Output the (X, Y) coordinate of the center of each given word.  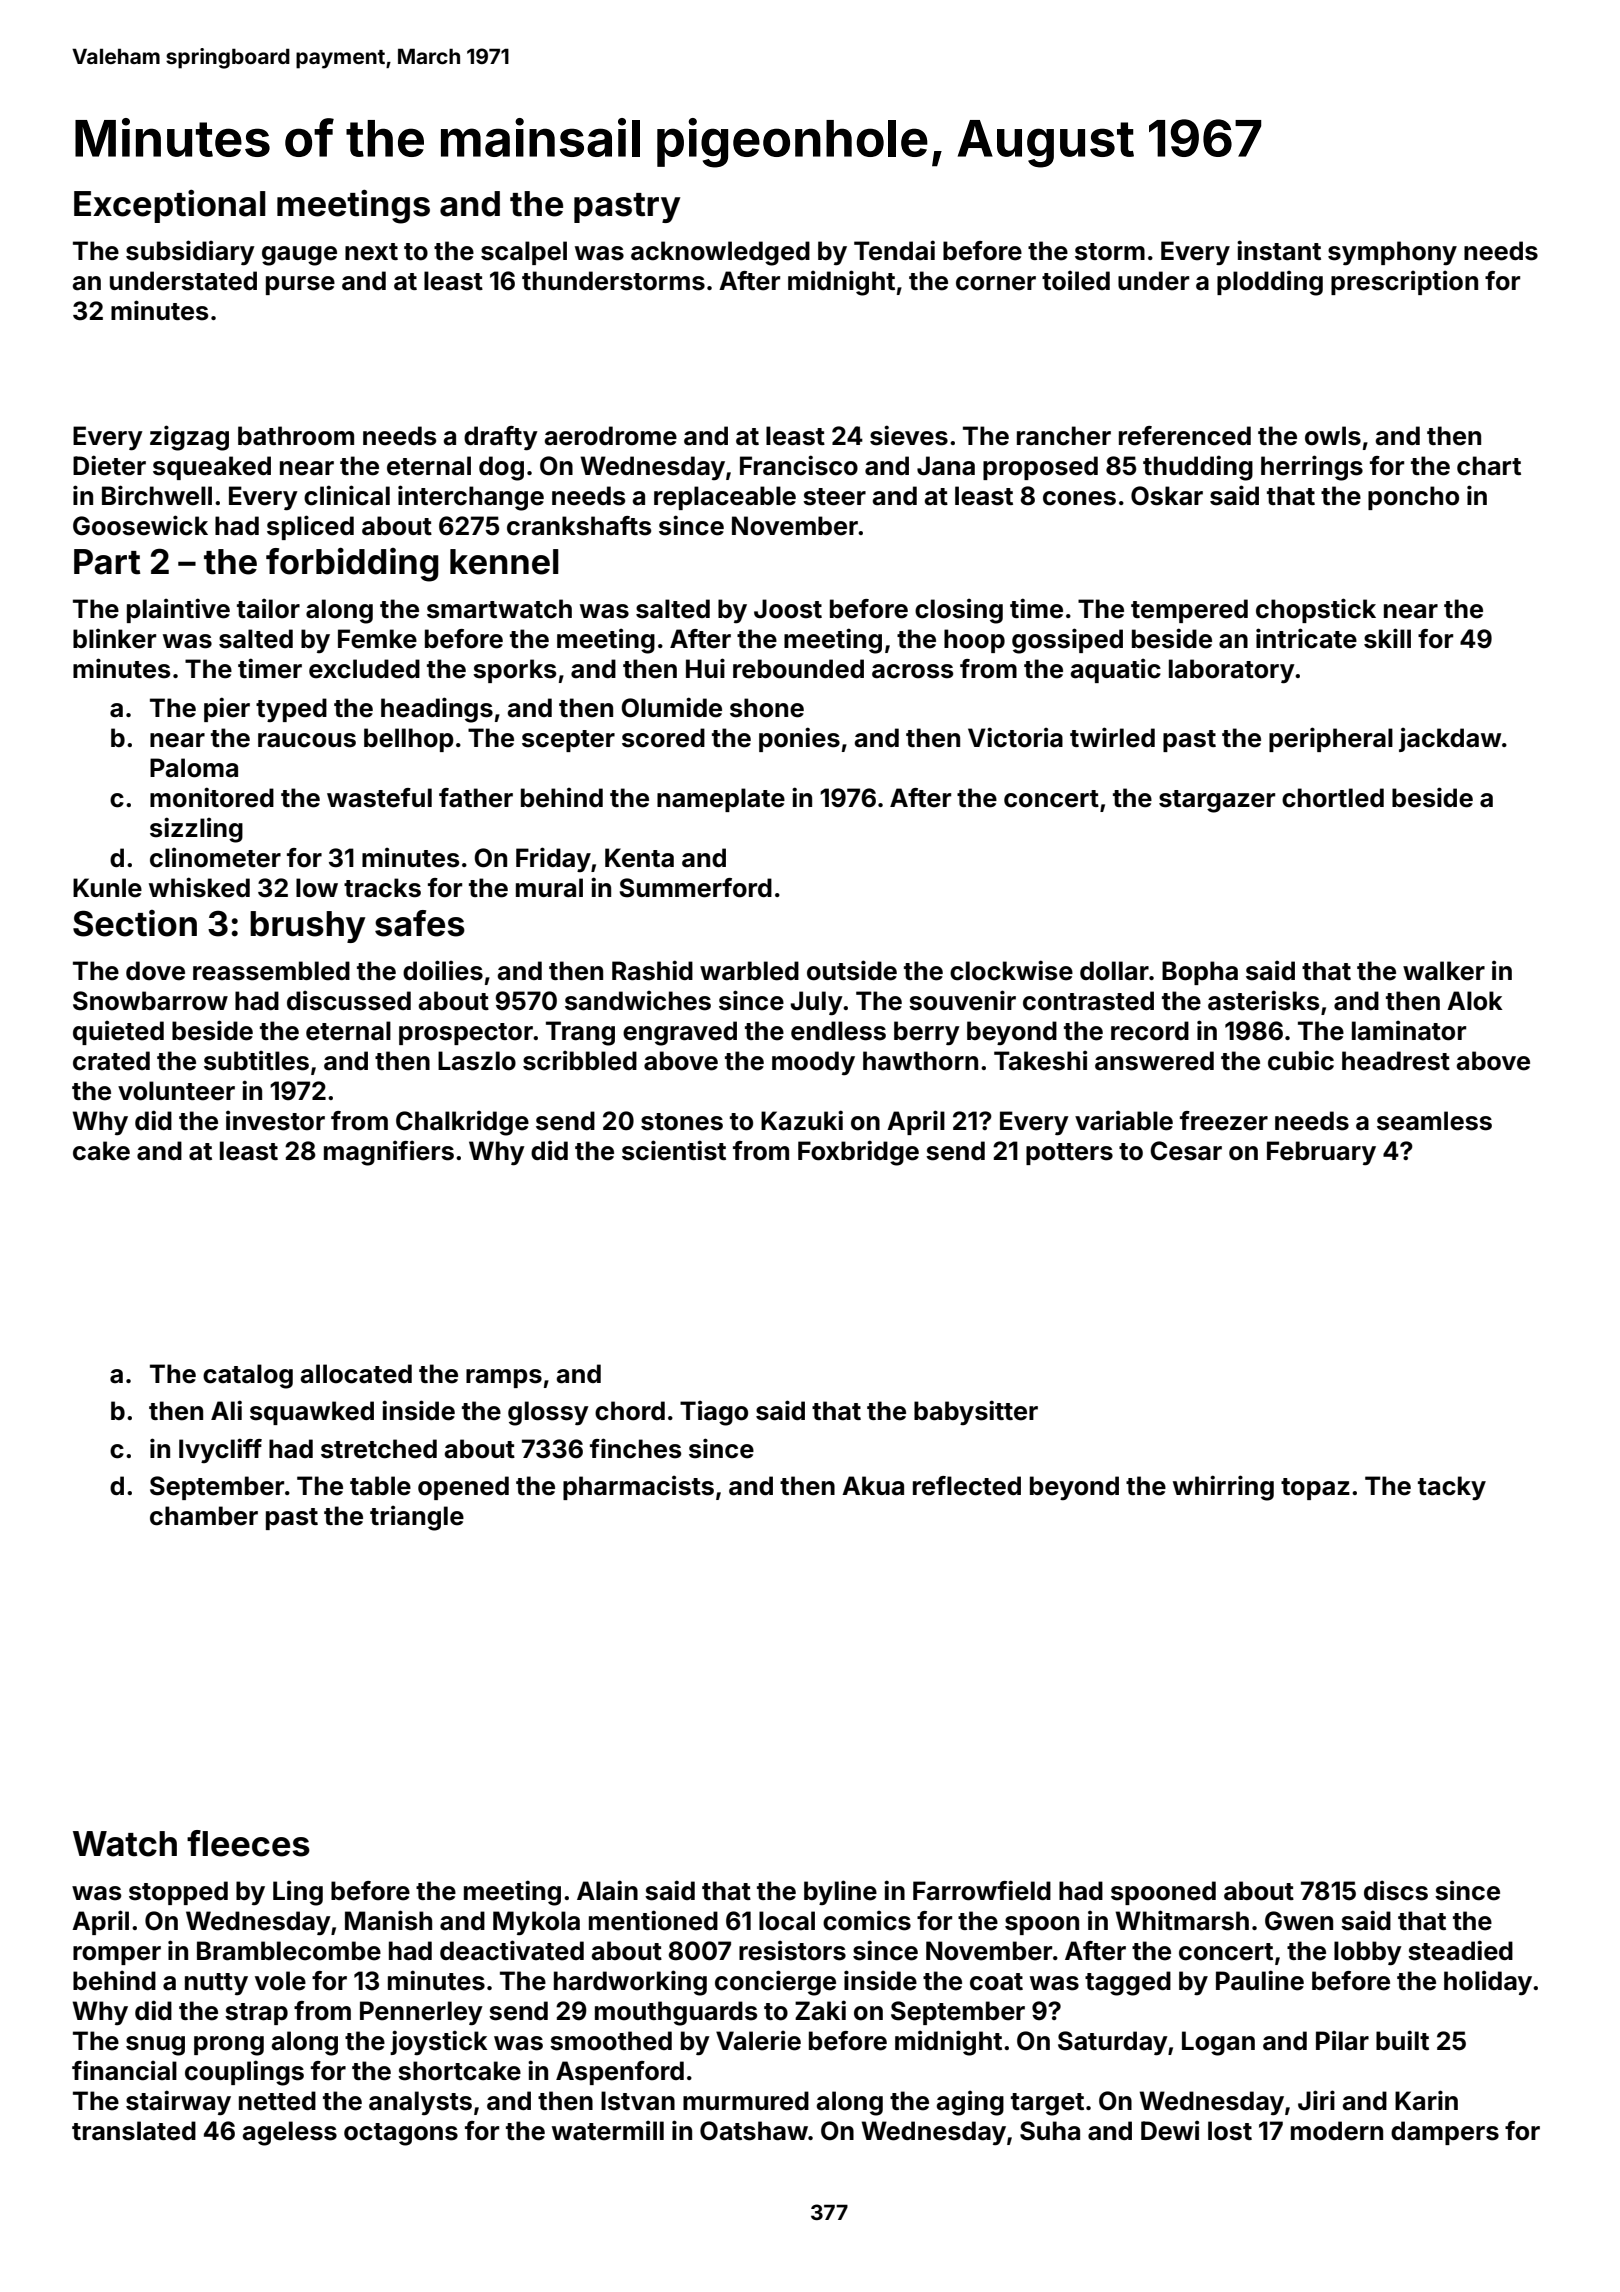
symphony (1392, 253)
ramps (504, 1378)
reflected (967, 1486)
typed (291, 710)
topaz (1315, 1489)
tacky (1452, 1488)
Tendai (894, 250)
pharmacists (638, 1487)
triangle (417, 1518)
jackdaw (1450, 739)
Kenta (639, 858)
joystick (439, 2042)
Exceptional (170, 206)
